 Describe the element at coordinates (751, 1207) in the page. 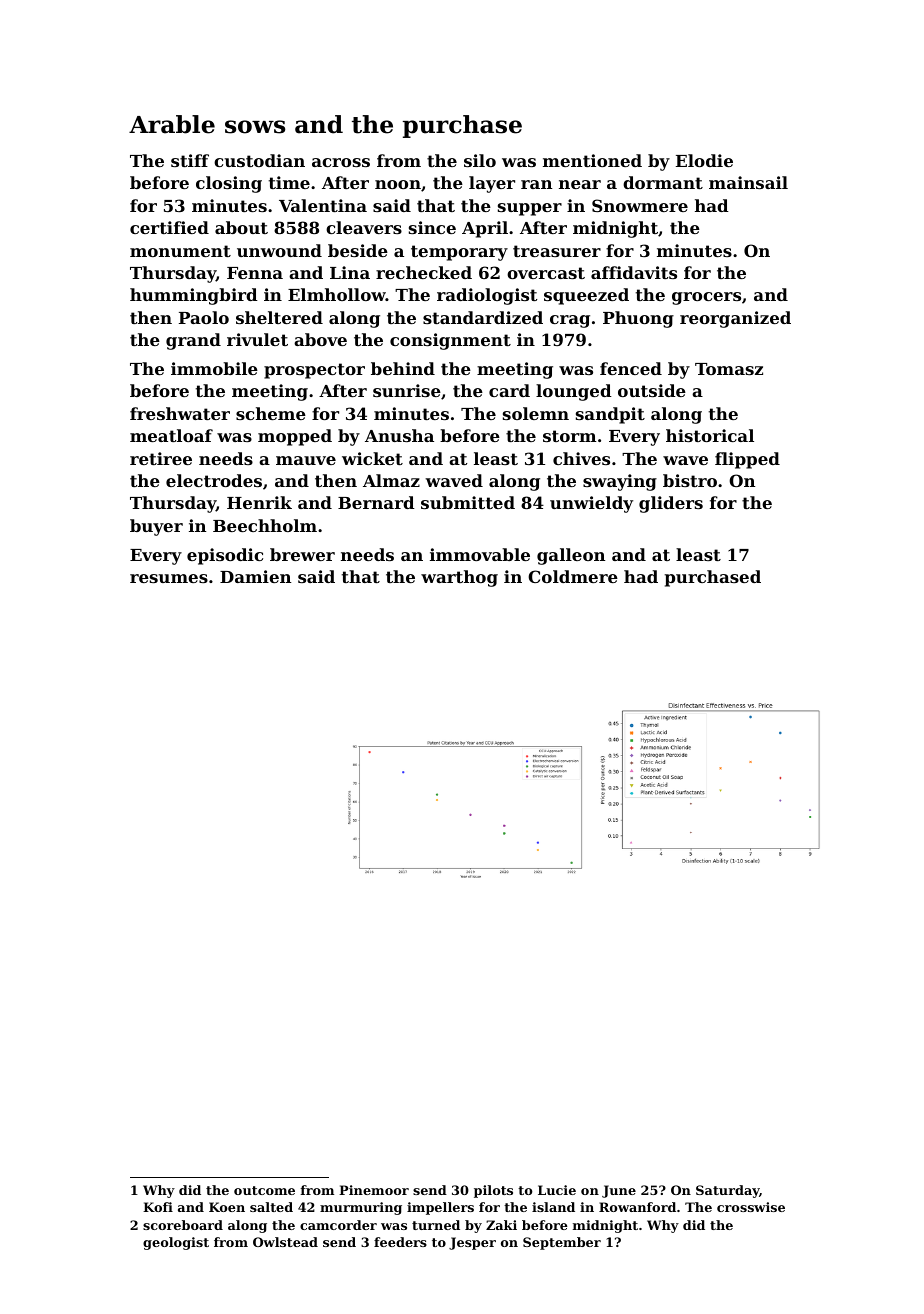

I see `crosswise` at that location.
